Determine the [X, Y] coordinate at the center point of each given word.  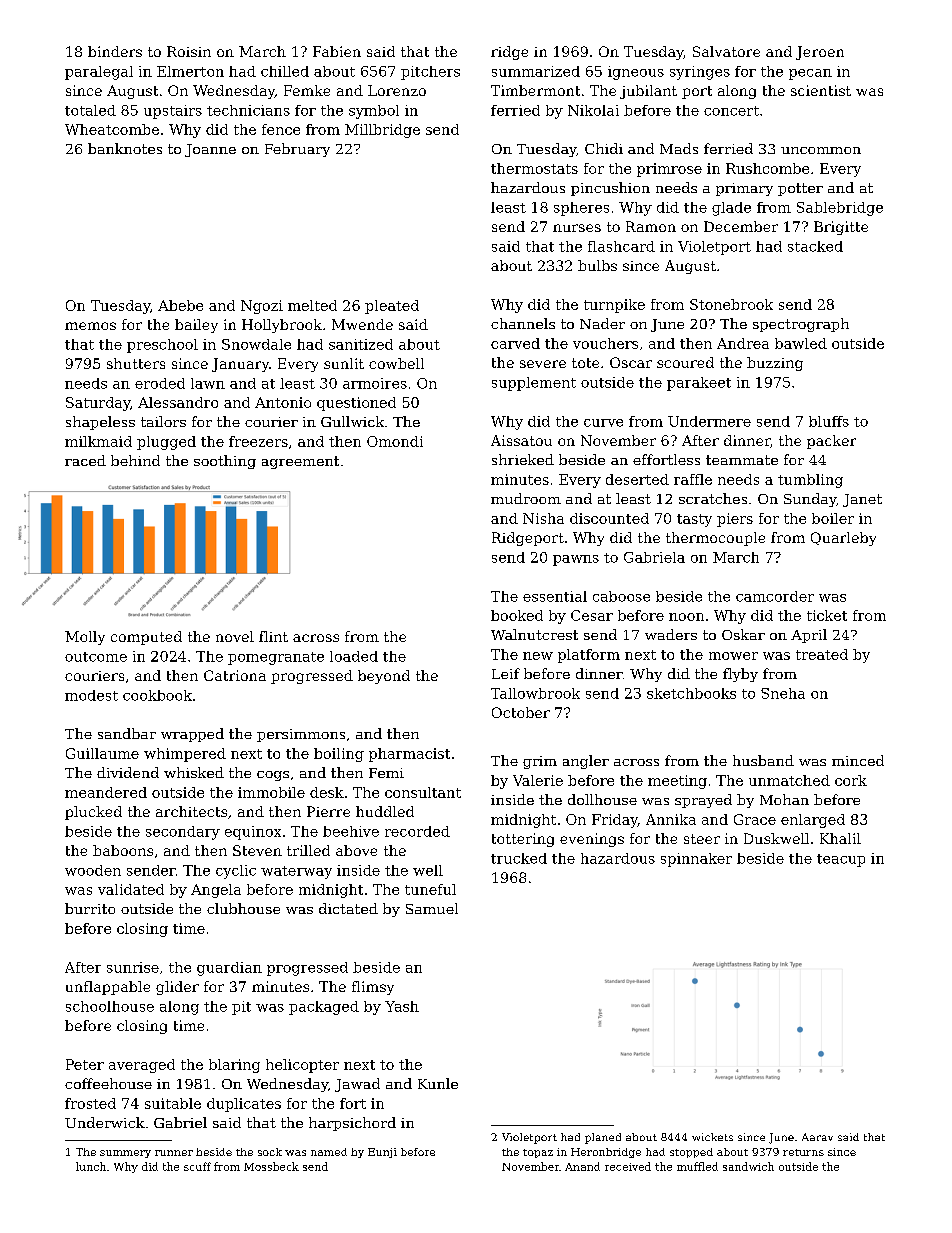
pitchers [430, 73]
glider [177, 988]
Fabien [337, 51]
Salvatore [726, 51]
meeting [677, 782]
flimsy [373, 988]
